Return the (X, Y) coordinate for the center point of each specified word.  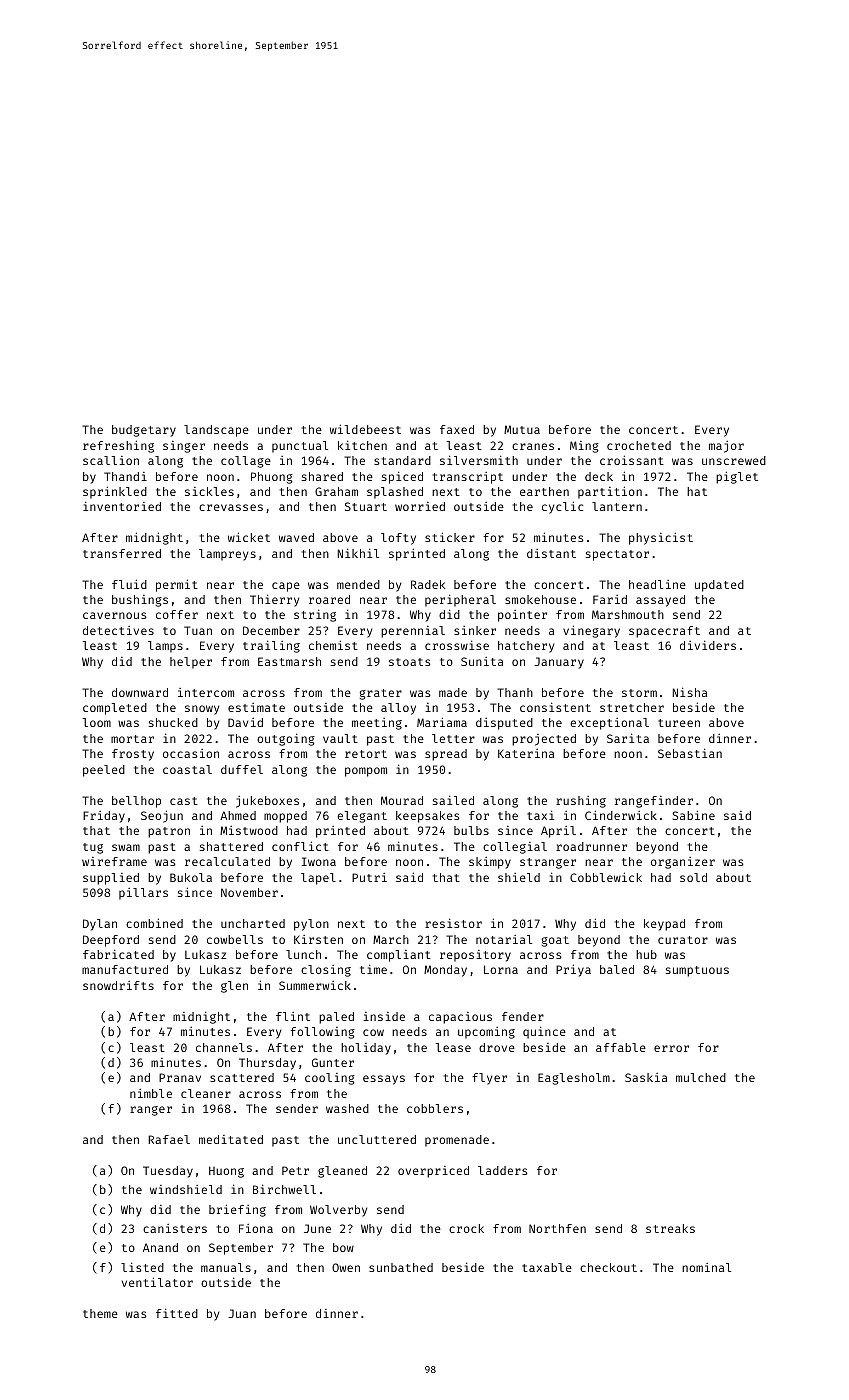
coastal (187, 769)
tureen (679, 723)
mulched (701, 1077)
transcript (468, 478)
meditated (231, 1139)
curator (683, 940)
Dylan (100, 925)
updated (719, 586)
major (726, 447)
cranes (533, 446)
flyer (489, 1079)
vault (340, 738)
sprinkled (115, 492)
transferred (122, 553)
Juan (242, 1313)
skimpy (490, 863)
